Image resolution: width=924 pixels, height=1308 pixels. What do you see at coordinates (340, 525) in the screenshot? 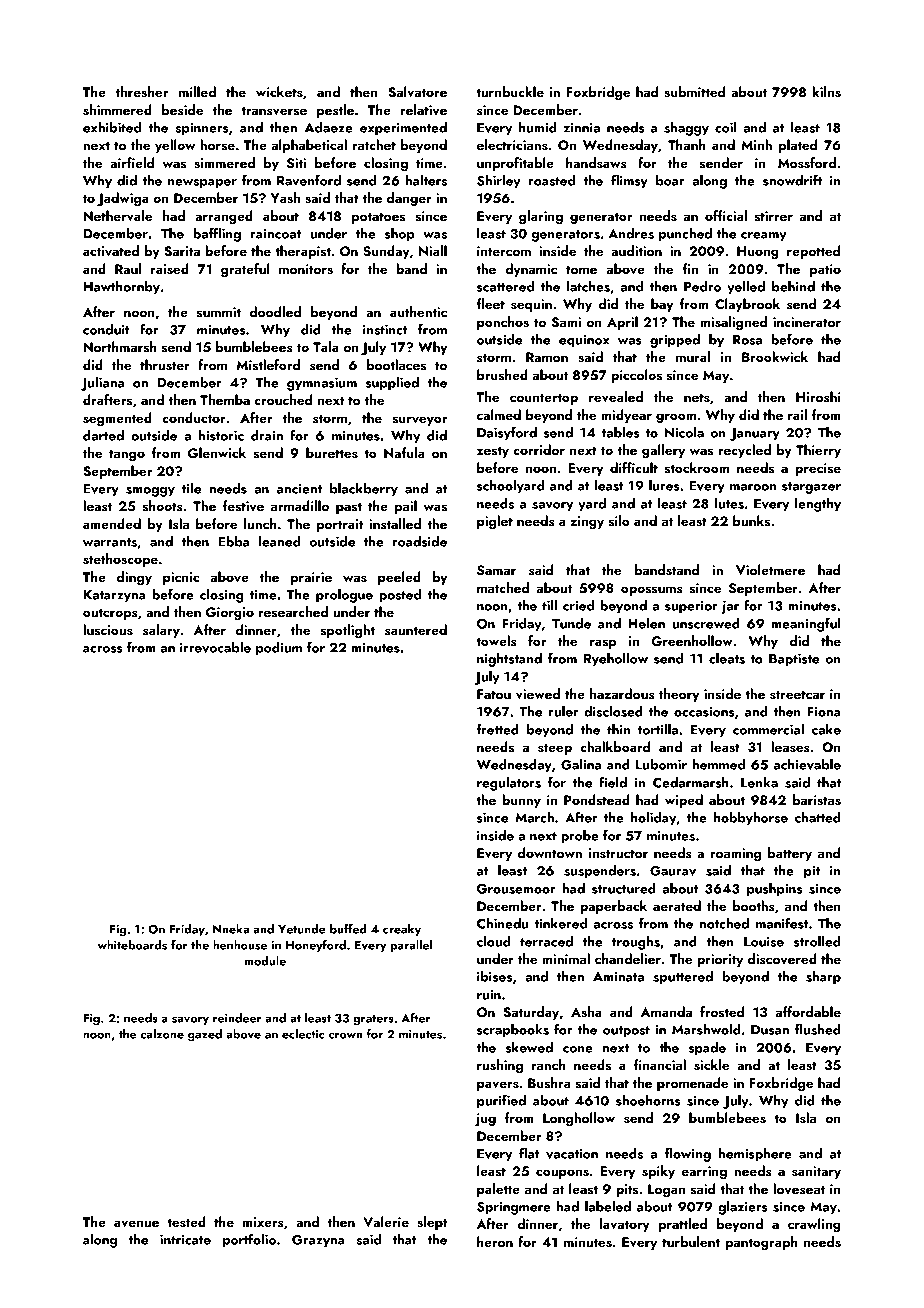
I see `portrait` at bounding box center [340, 525].
